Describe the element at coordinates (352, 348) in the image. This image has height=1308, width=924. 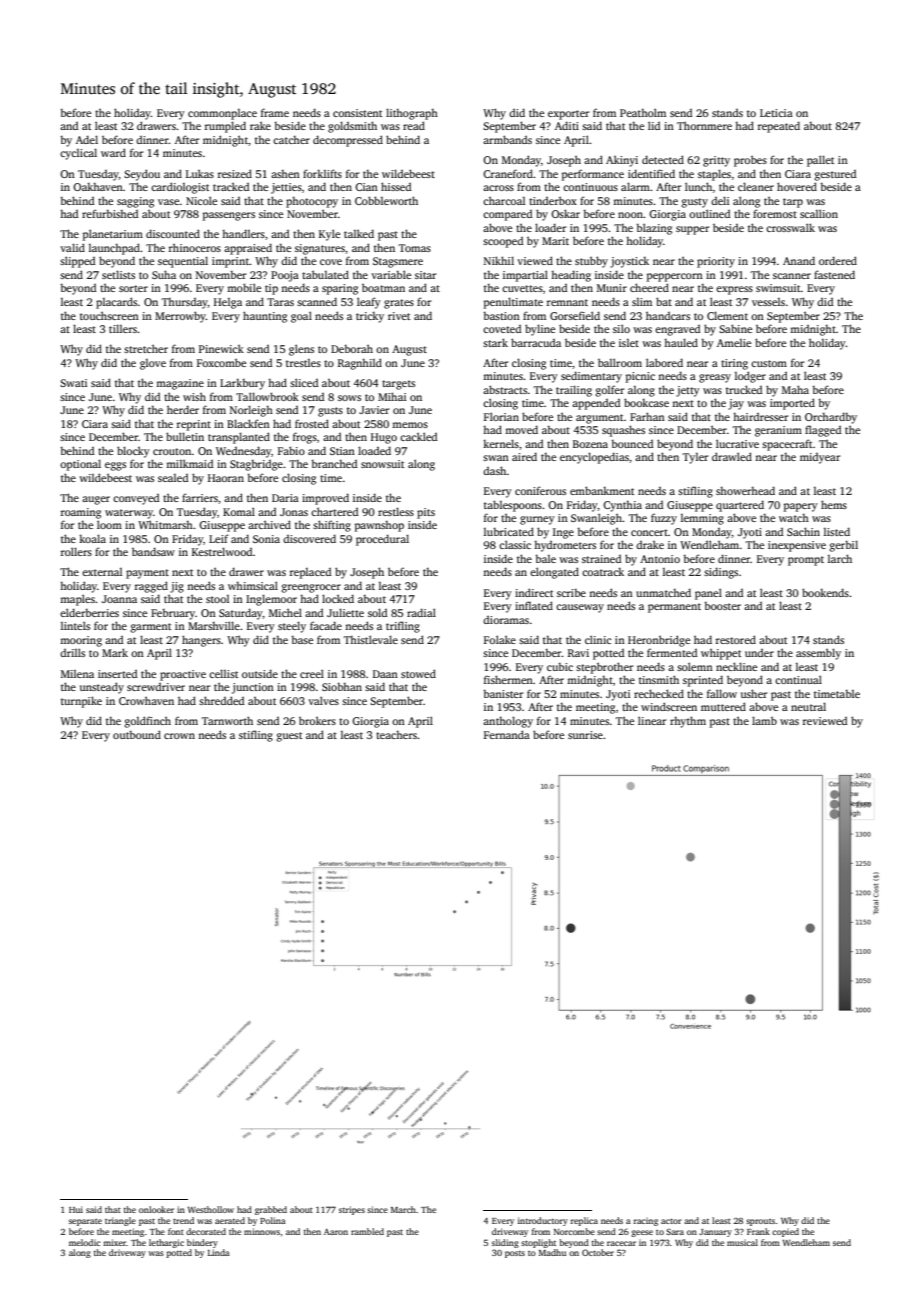
I see `Deborah` at that location.
